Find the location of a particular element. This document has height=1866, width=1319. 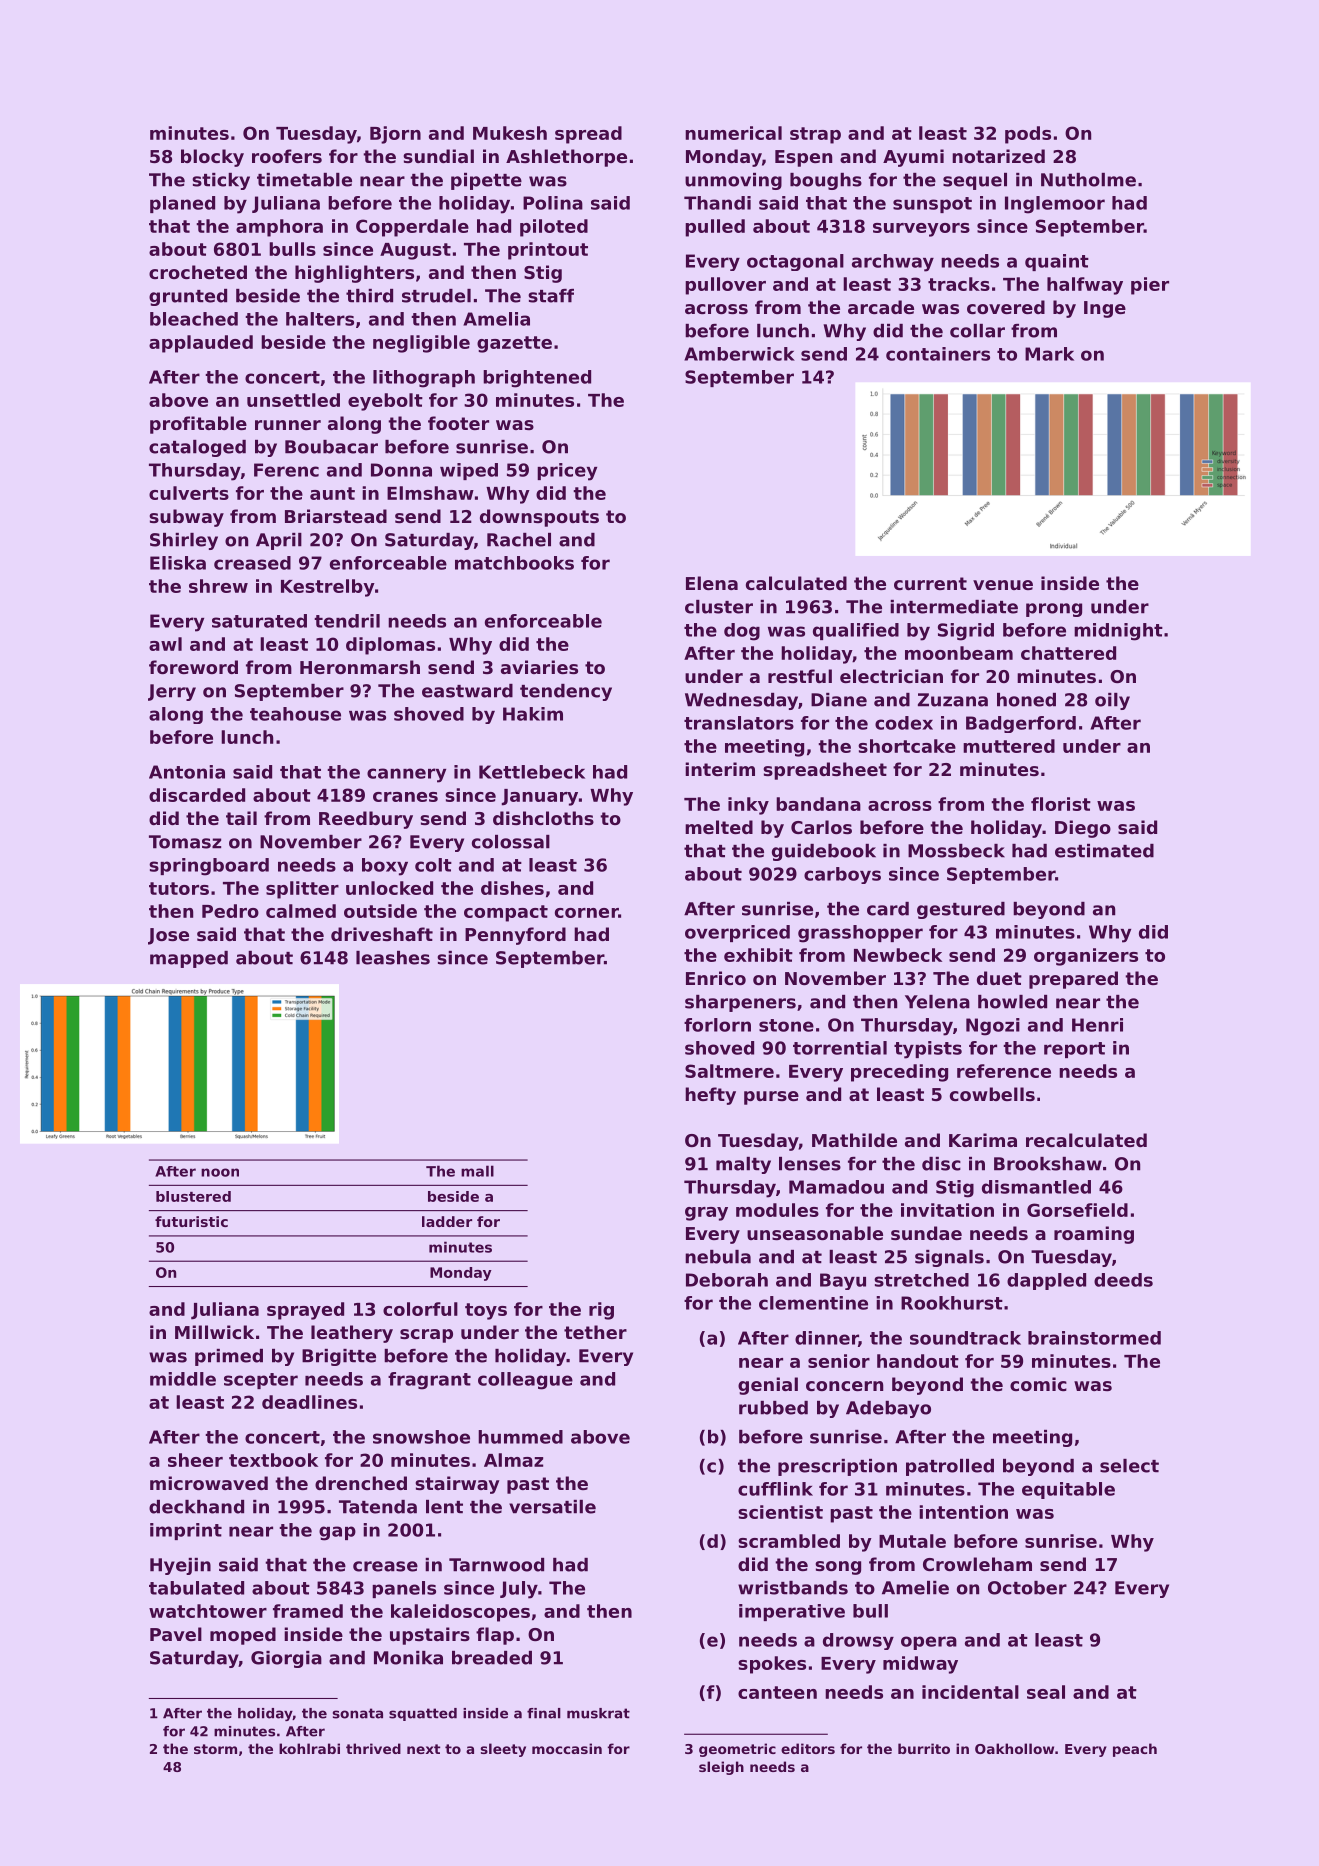

Briarstead is located at coordinates (336, 516).
